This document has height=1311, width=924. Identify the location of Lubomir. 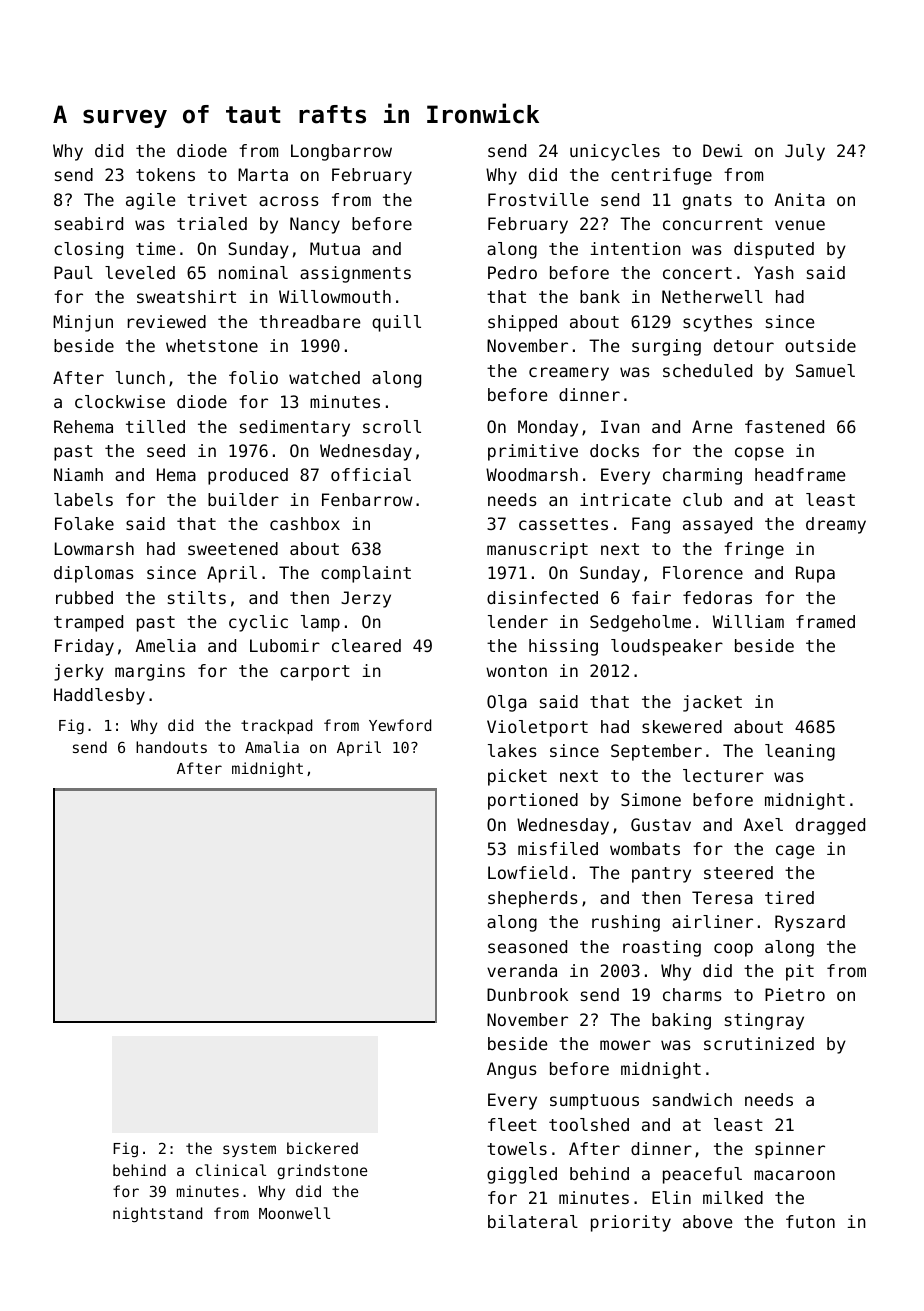
(285, 645).
